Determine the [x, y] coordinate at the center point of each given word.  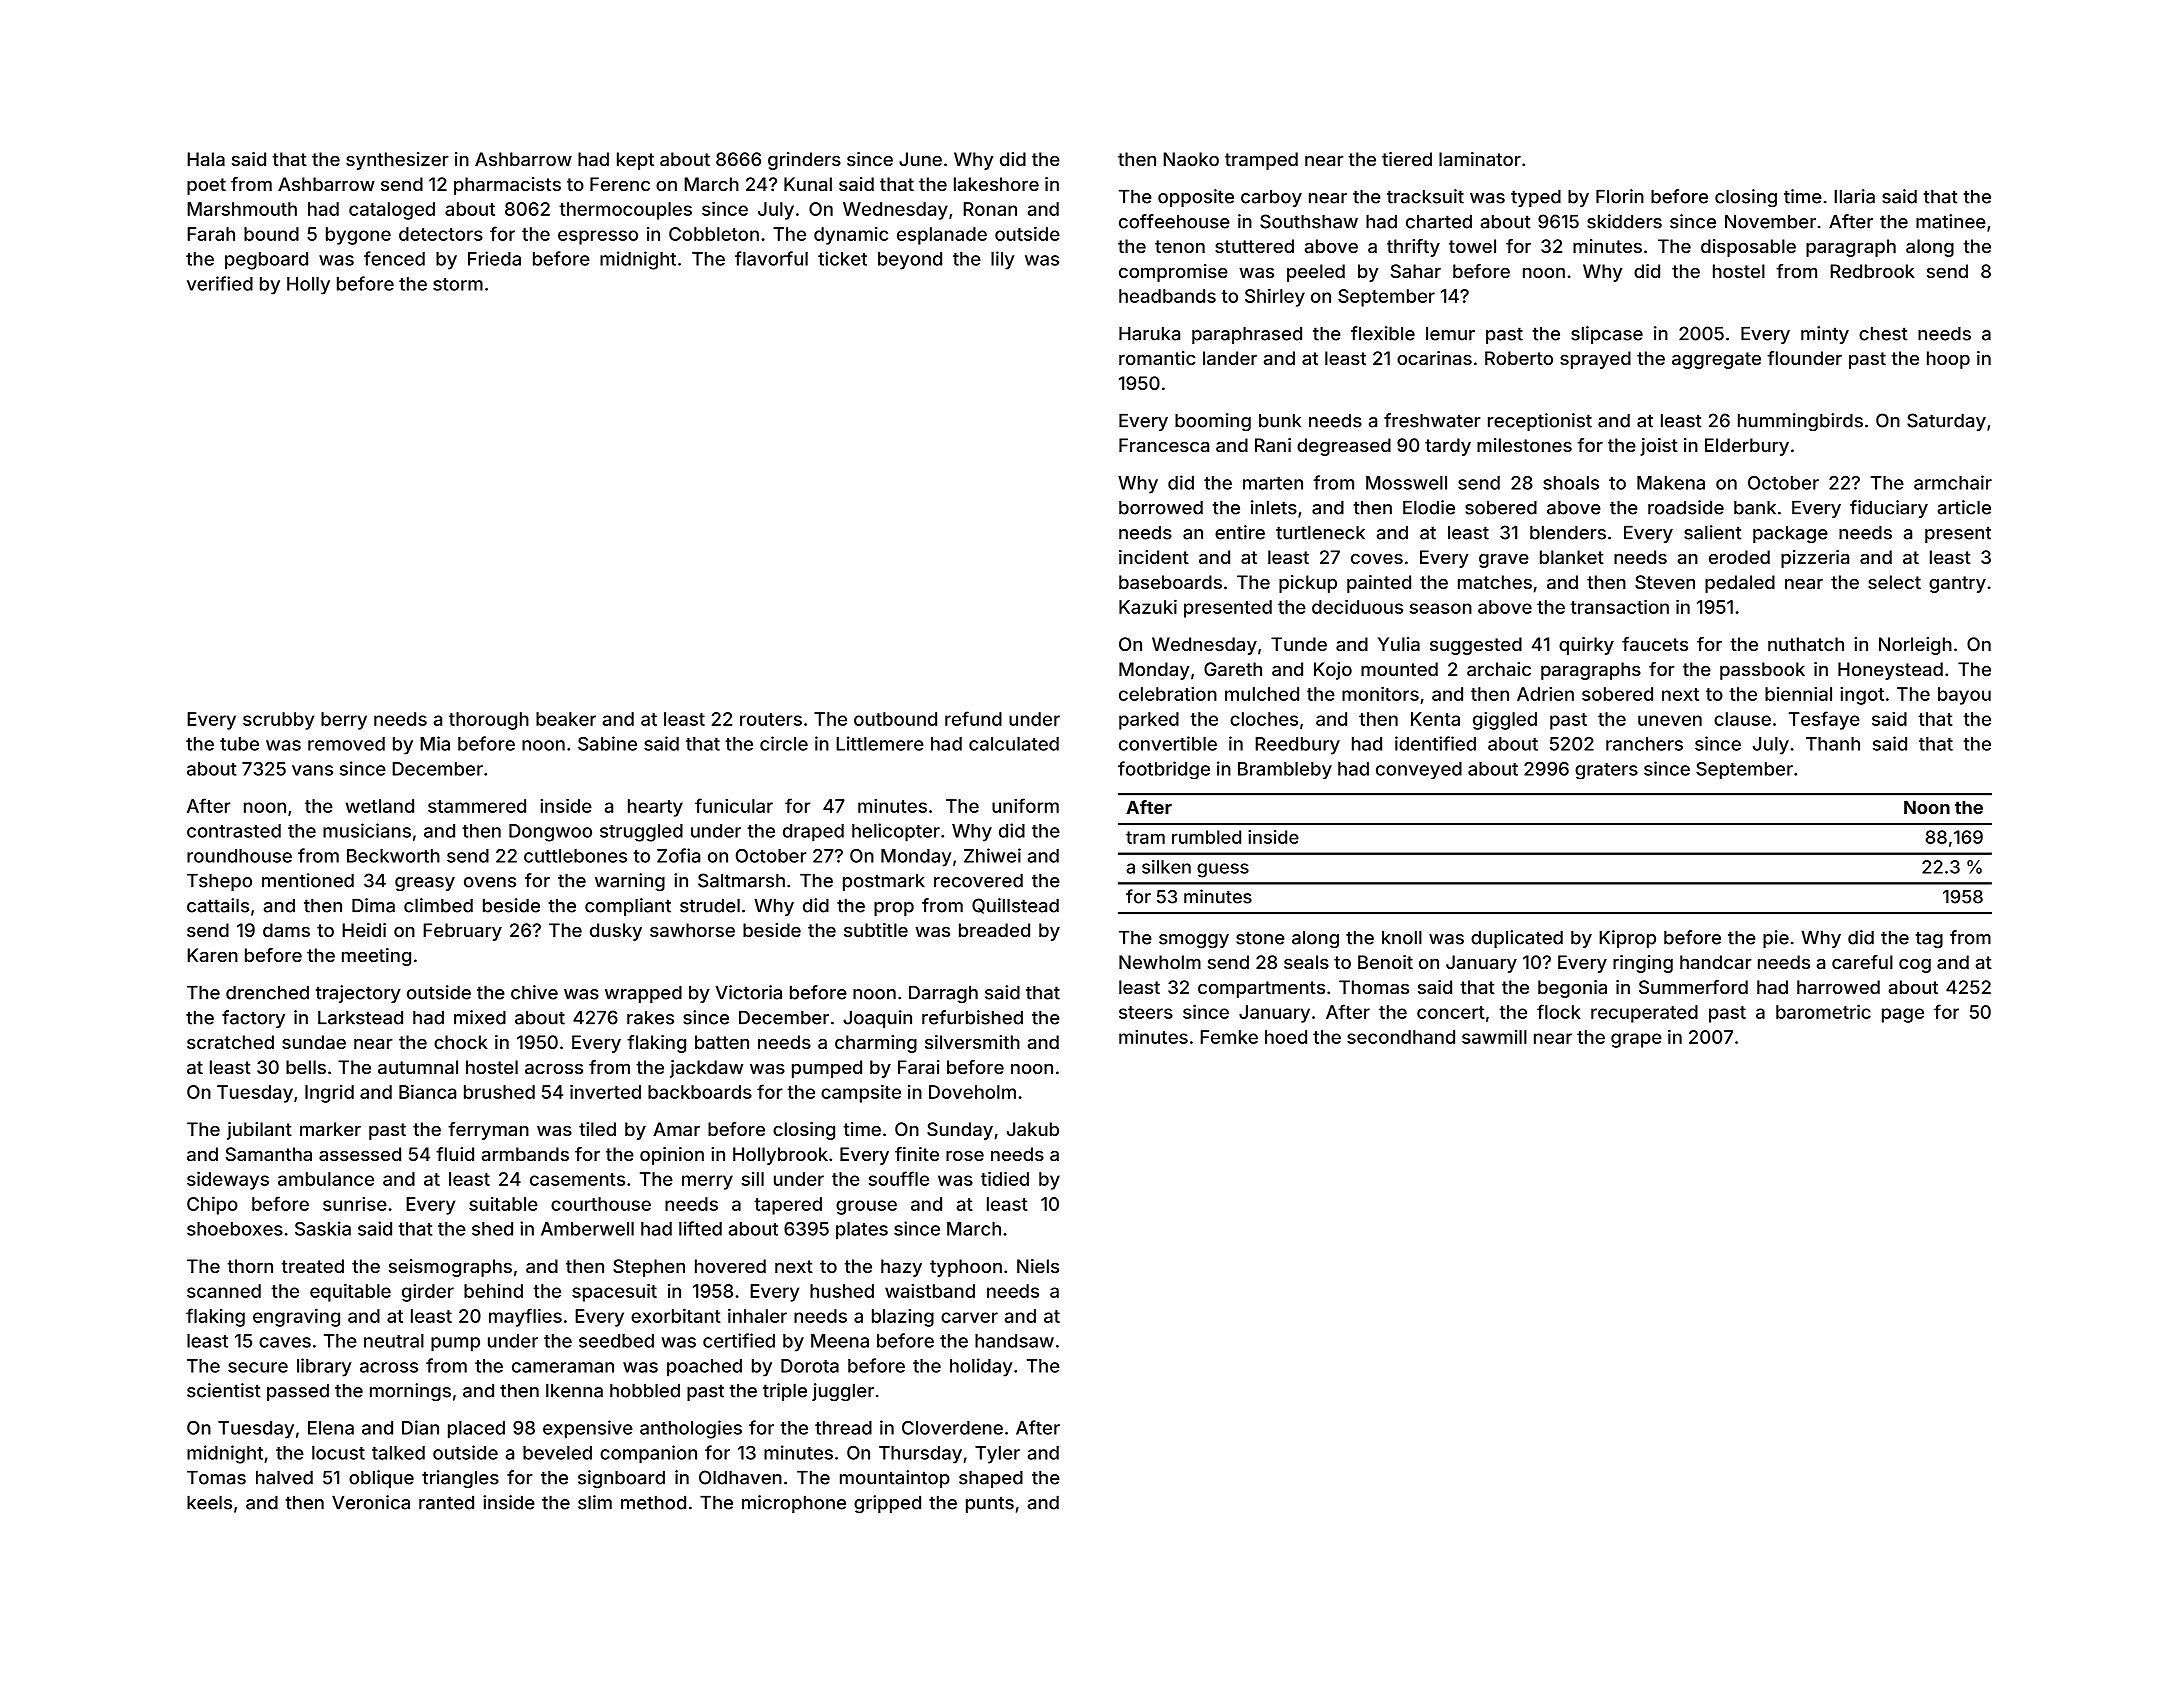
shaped [991, 1479]
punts [990, 1504]
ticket [842, 258]
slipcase [1607, 335]
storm [458, 284]
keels [209, 1502]
